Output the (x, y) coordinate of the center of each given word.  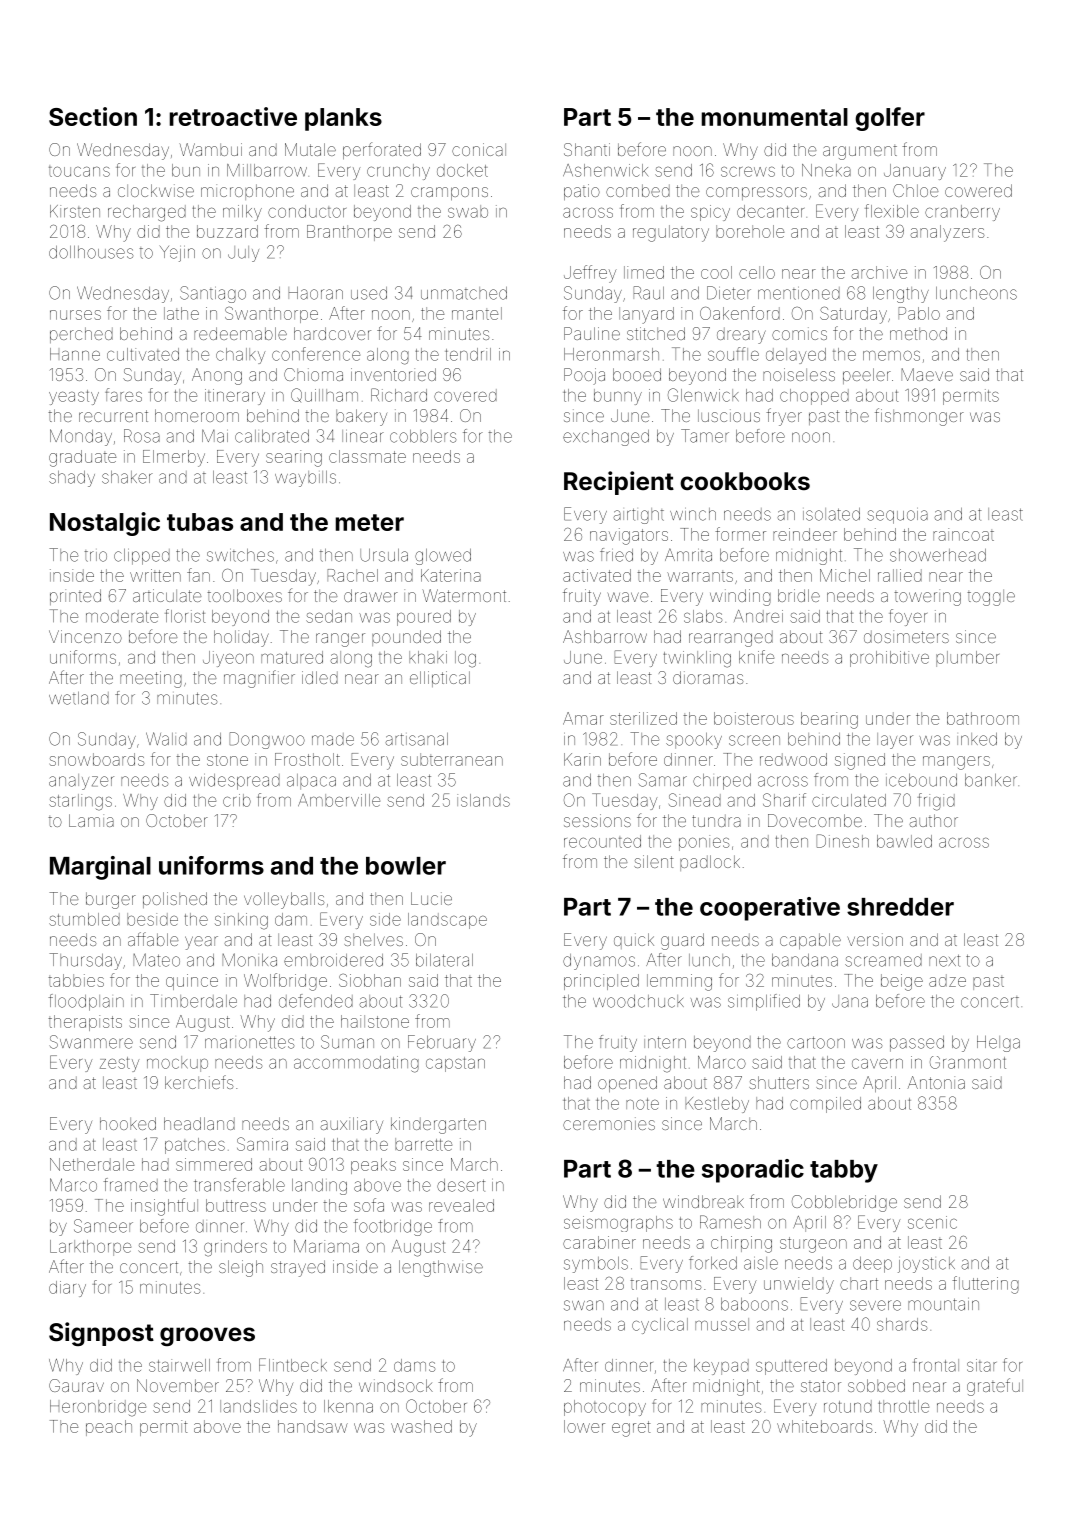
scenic (932, 1222)
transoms (666, 1284)
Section (93, 116)
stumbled (84, 919)
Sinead (695, 800)
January (915, 172)
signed (860, 761)
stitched (656, 333)
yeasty (74, 397)
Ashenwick (605, 170)
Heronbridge (98, 1408)
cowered (978, 190)
